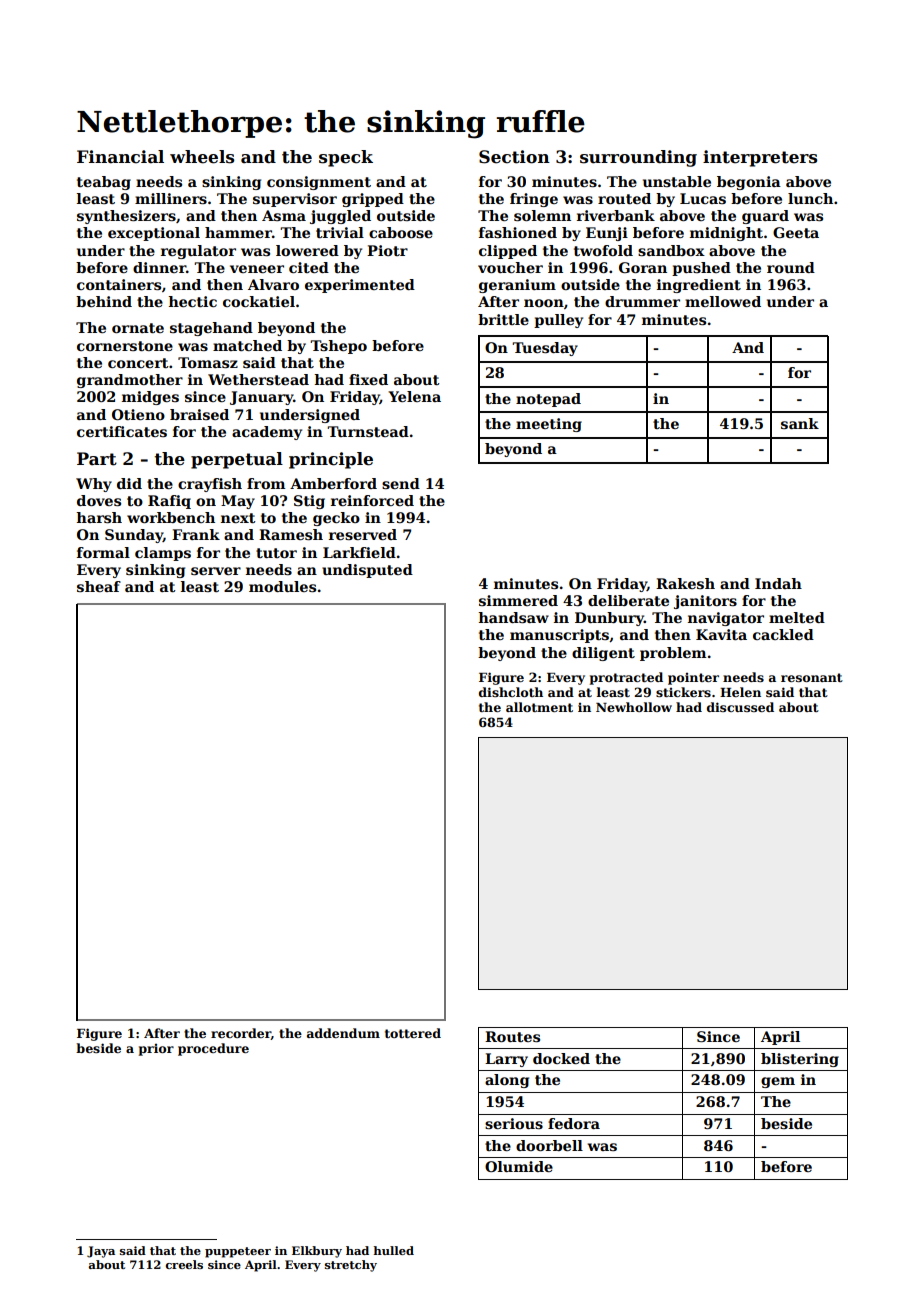 The height and width of the screenshot is (1308, 924). I want to click on pushed, so click(701, 269).
